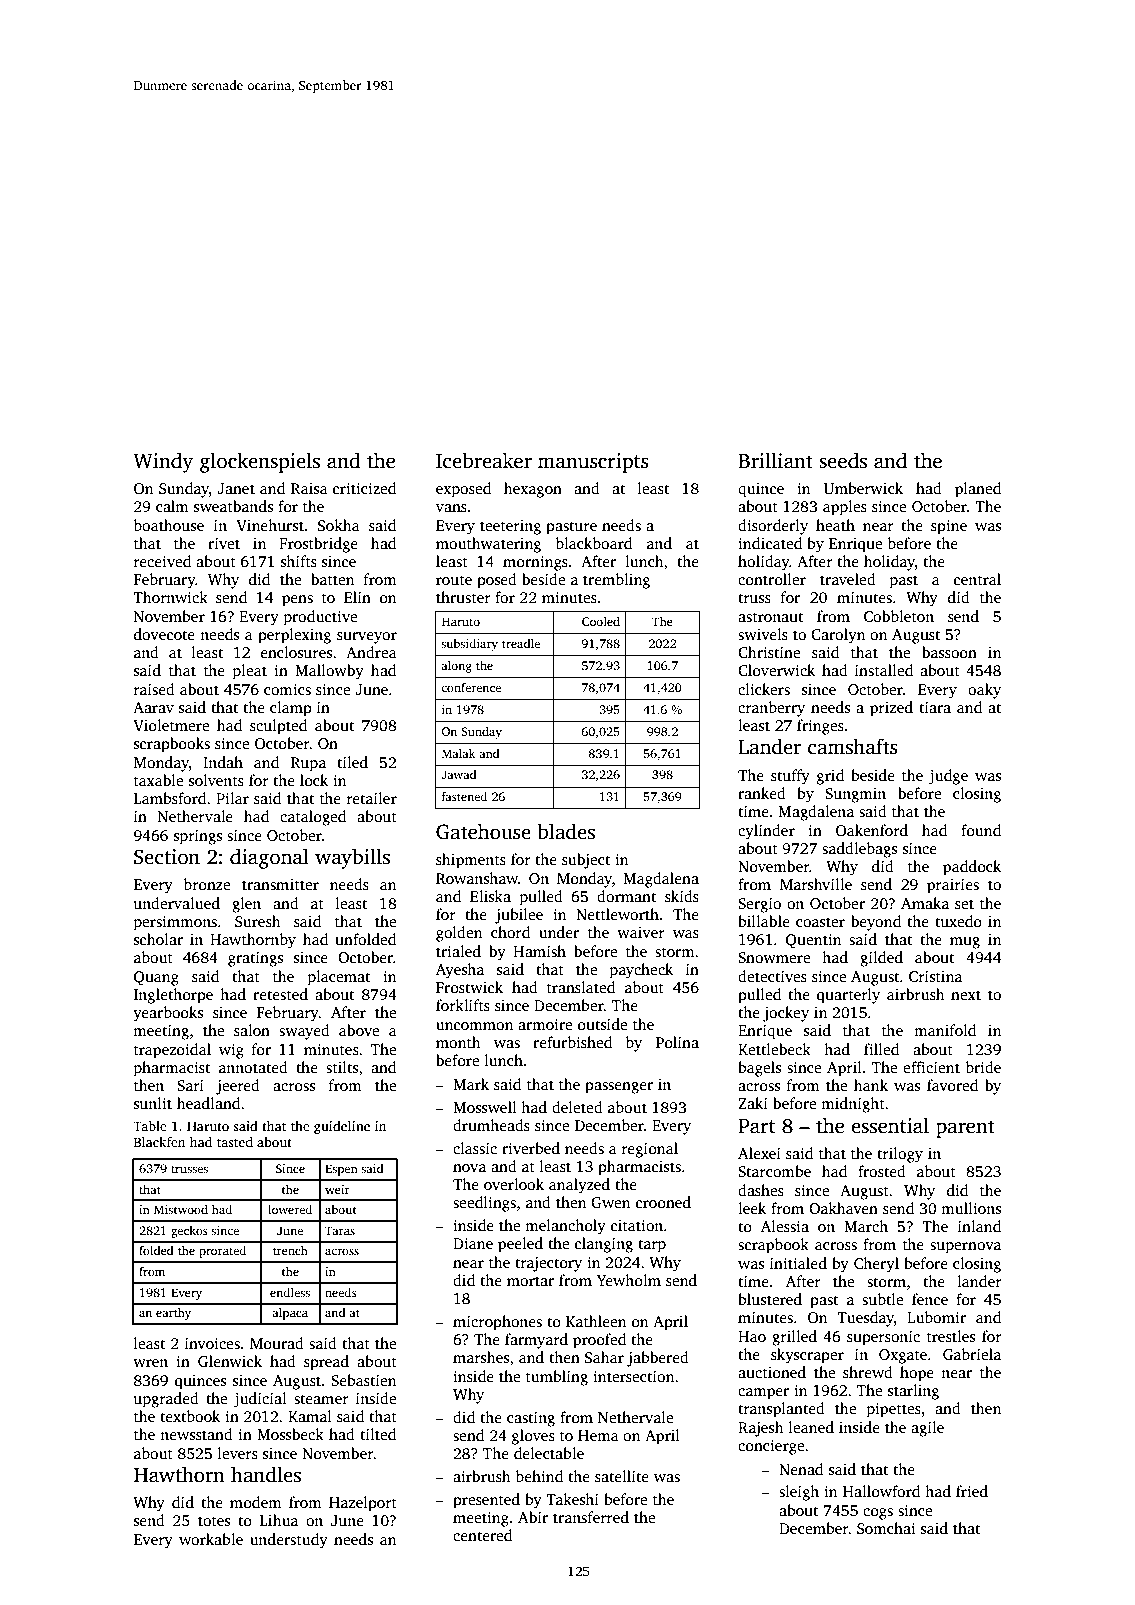  I want to click on workable, so click(211, 1539).
